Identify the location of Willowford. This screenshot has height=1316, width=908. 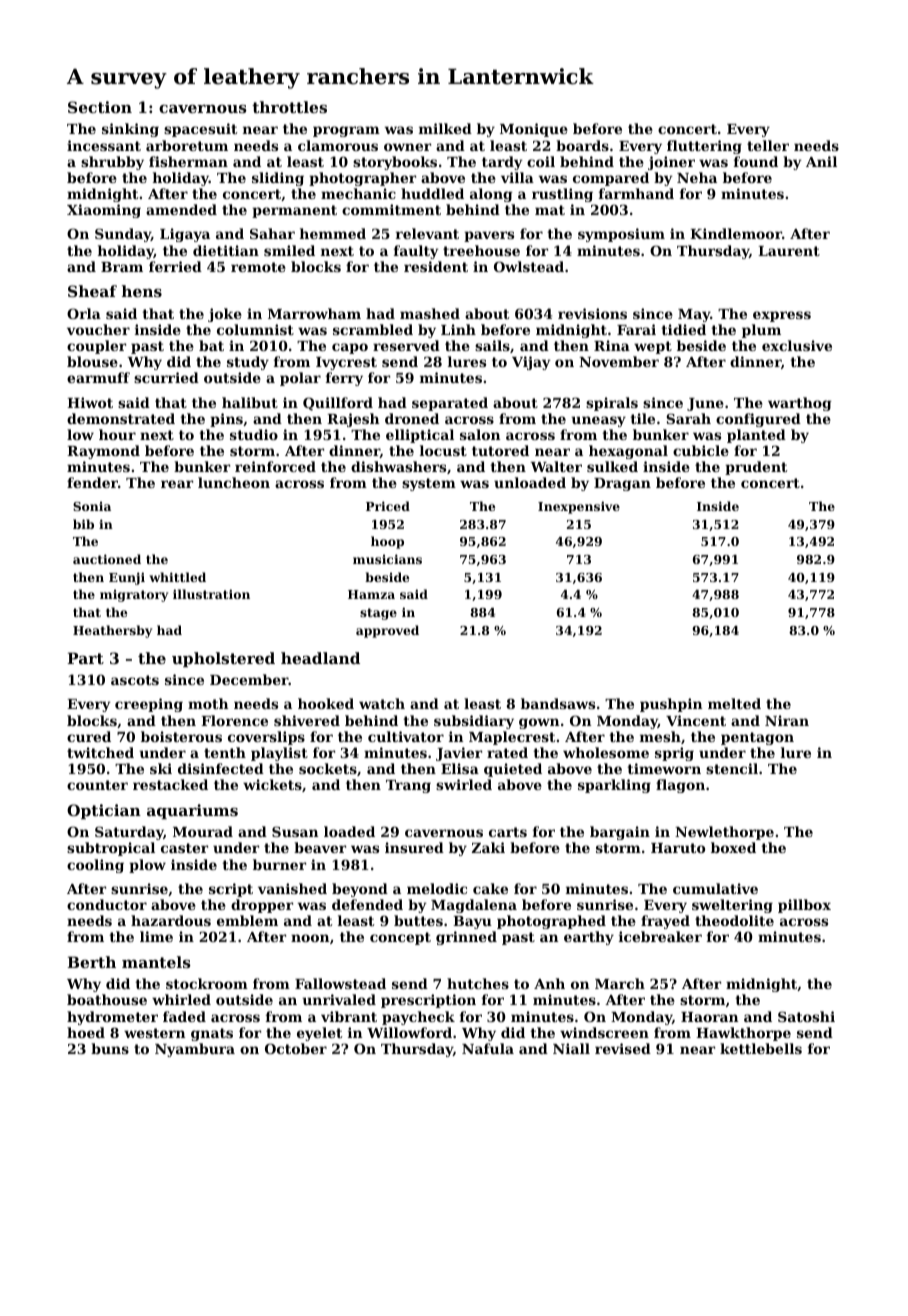
(409, 1032).
